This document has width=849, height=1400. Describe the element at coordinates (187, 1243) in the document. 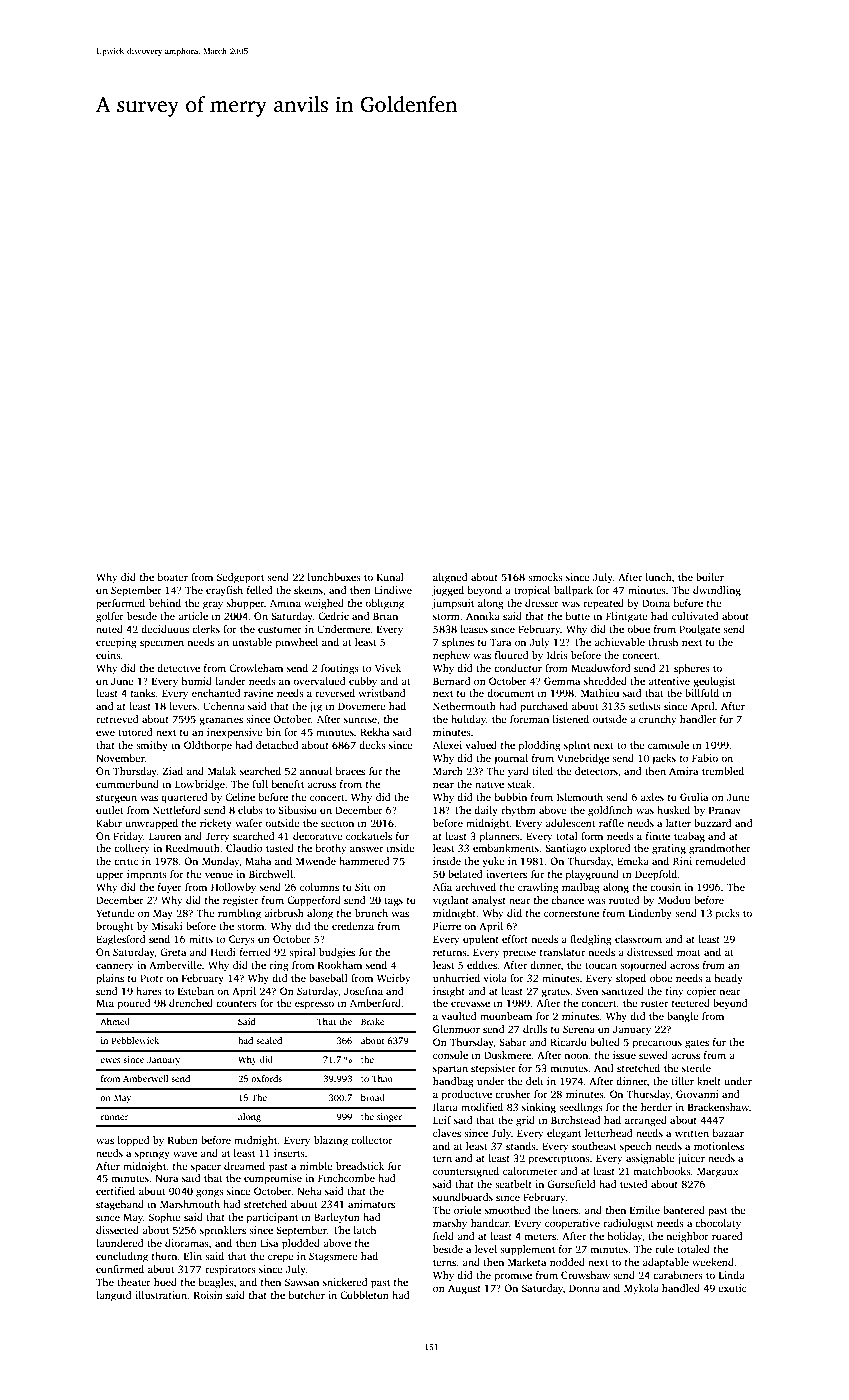

I see `dioramas` at that location.
